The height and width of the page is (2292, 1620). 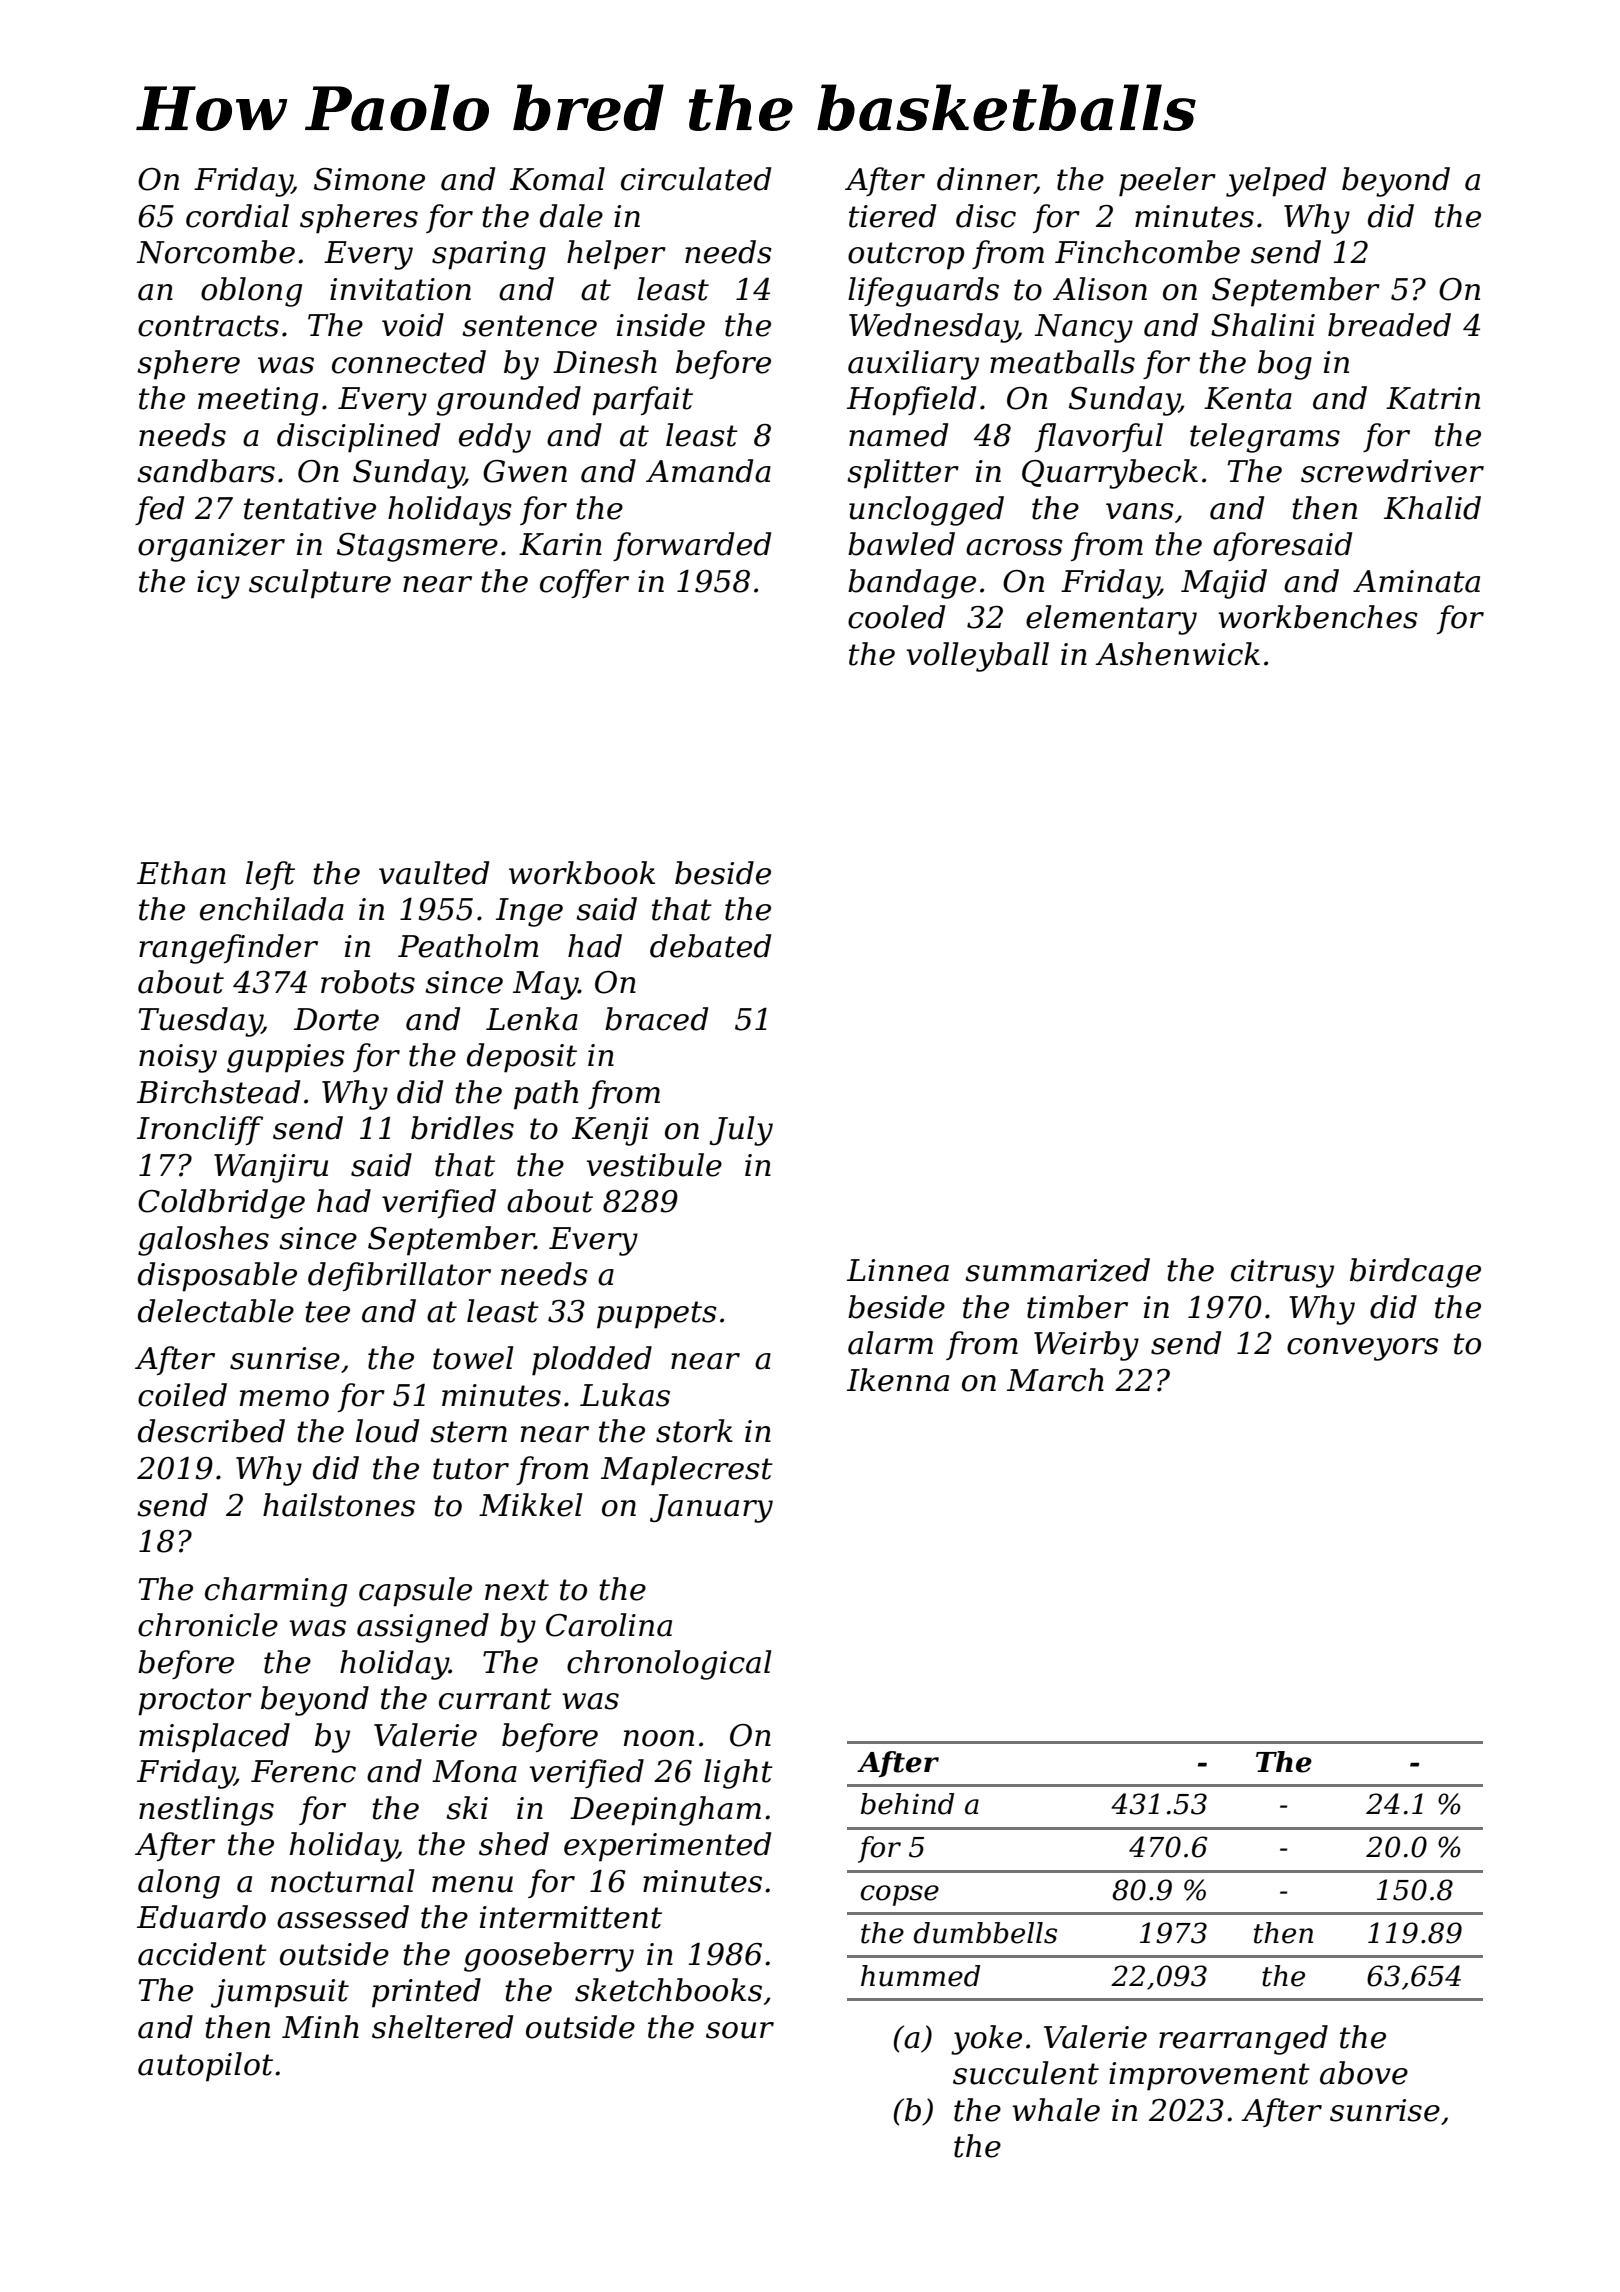 What do you see at coordinates (1318, 617) in the page?
I see `workbenches` at bounding box center [1318, 617].
